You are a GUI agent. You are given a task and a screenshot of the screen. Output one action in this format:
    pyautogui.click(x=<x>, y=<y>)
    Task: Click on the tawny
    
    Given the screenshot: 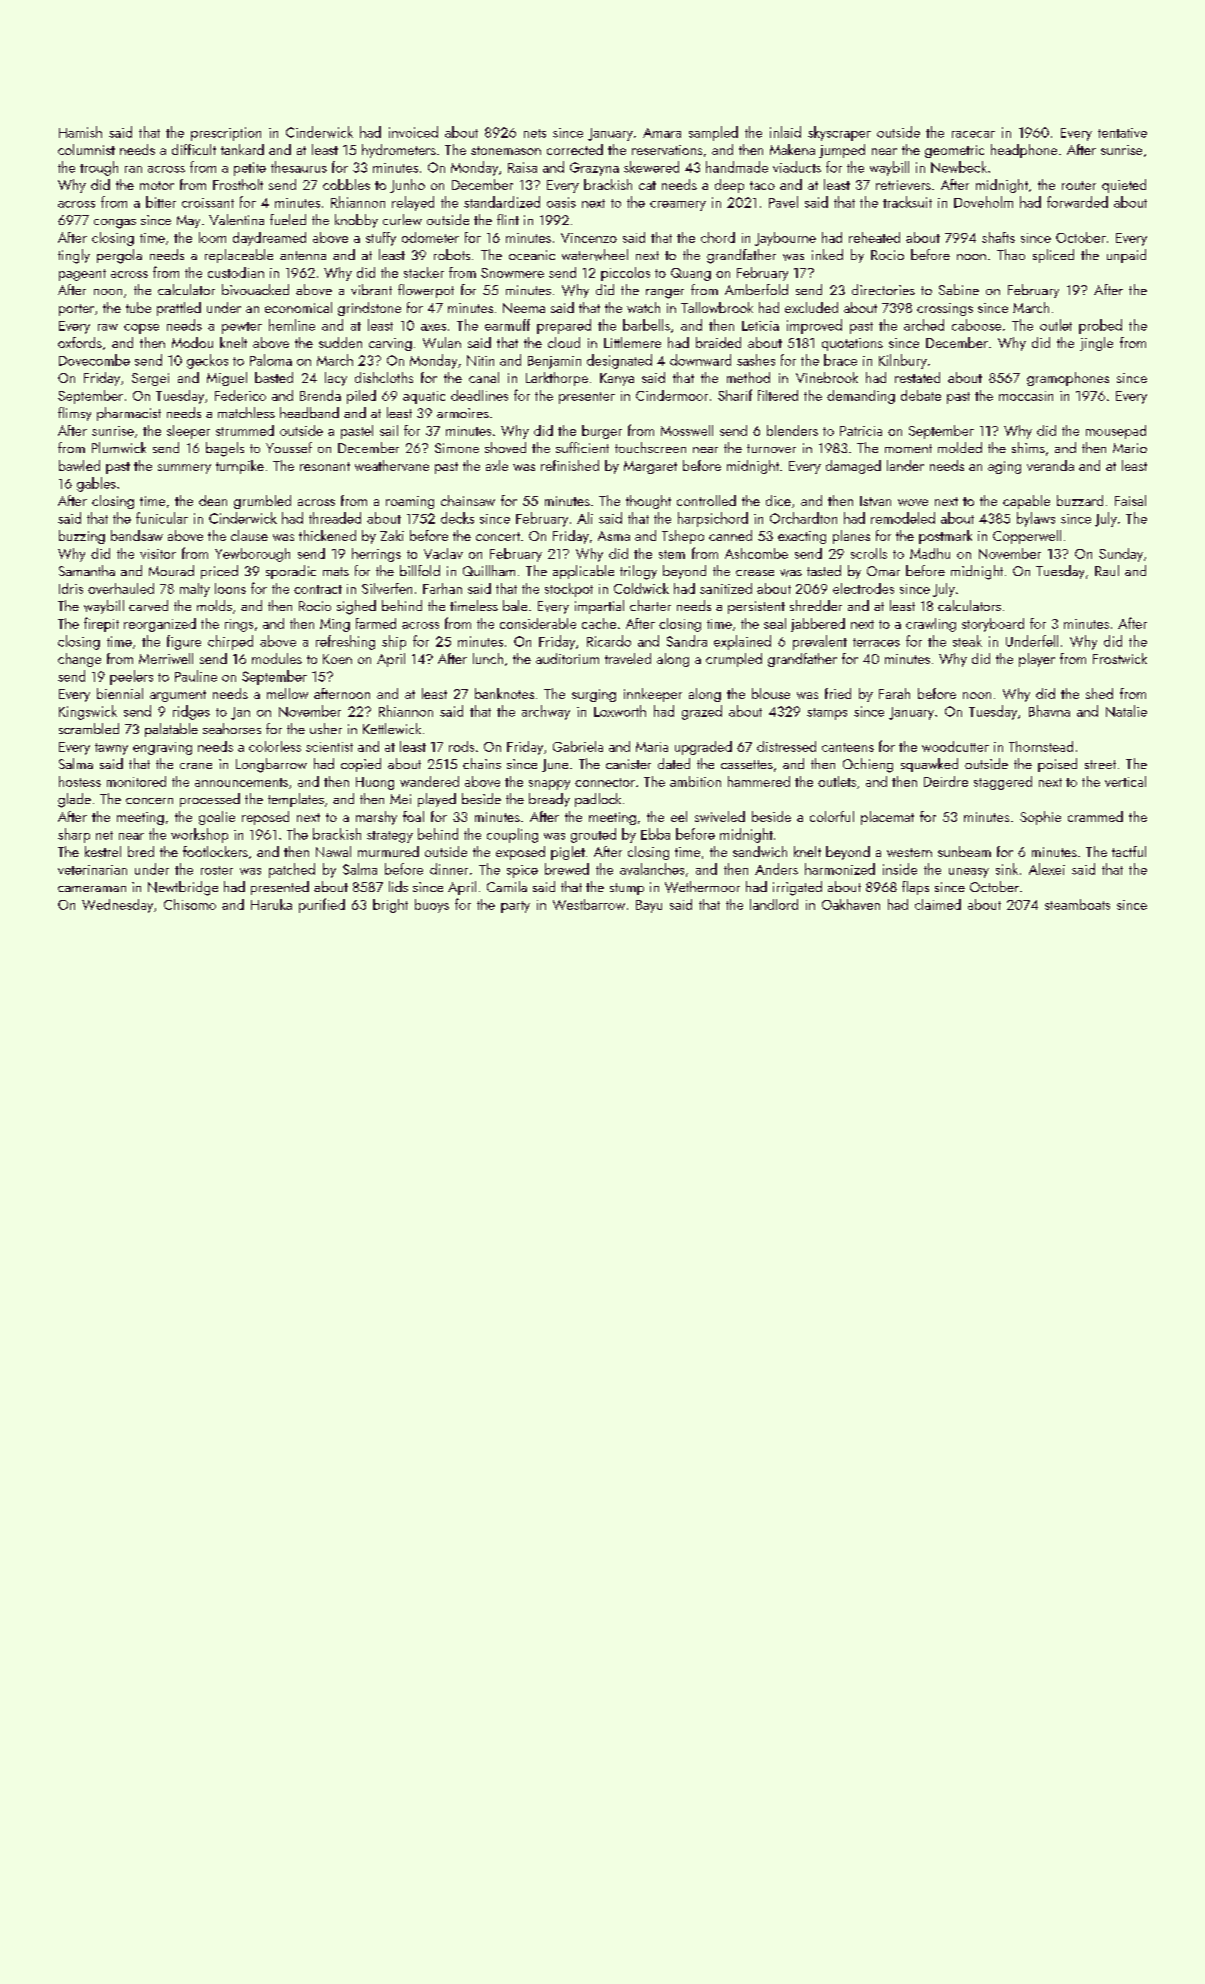 What is the action you would take?
    pyautogui.click(x=111, y=749)
